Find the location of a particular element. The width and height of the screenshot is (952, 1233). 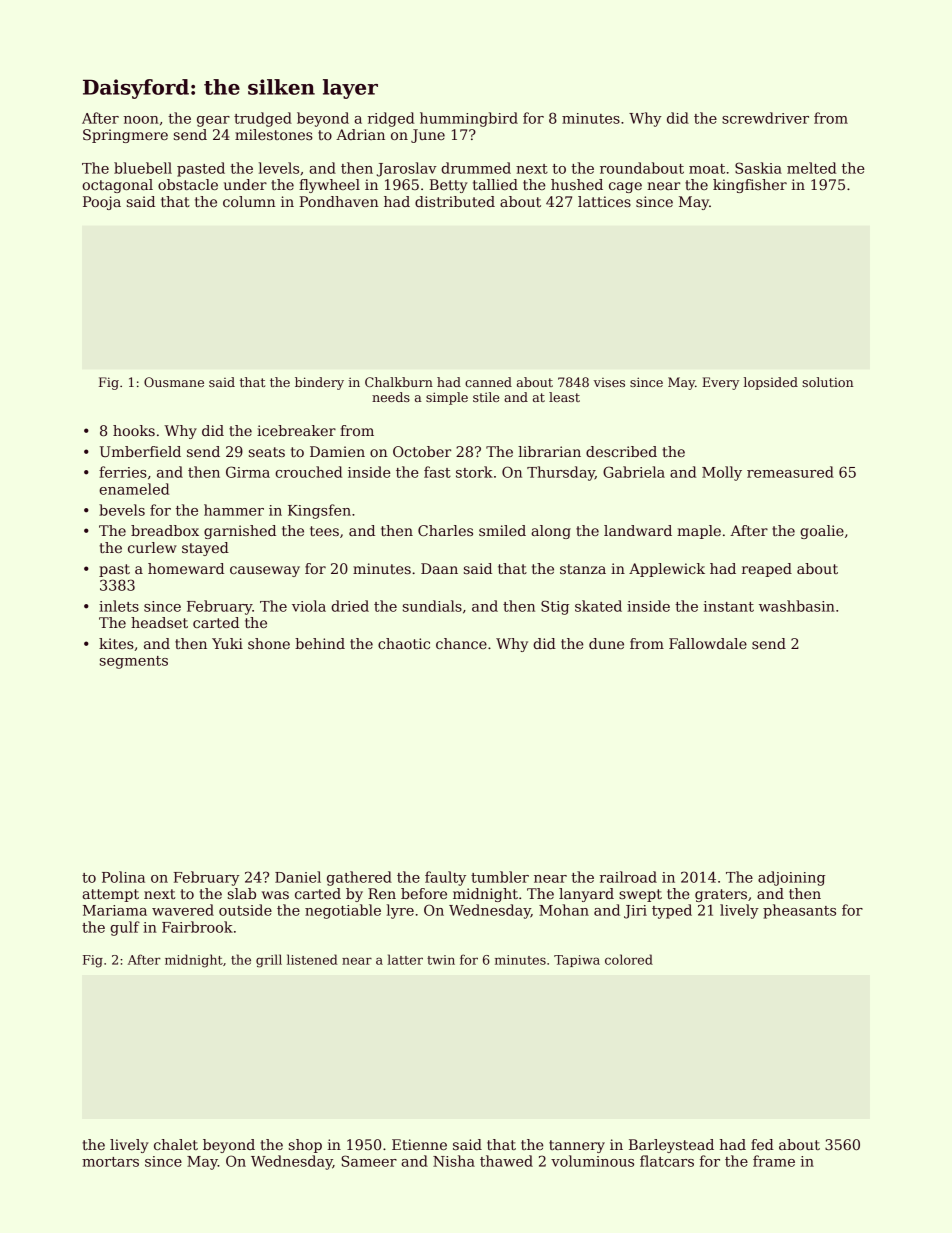

segments is located at coordinates (134, 662).
